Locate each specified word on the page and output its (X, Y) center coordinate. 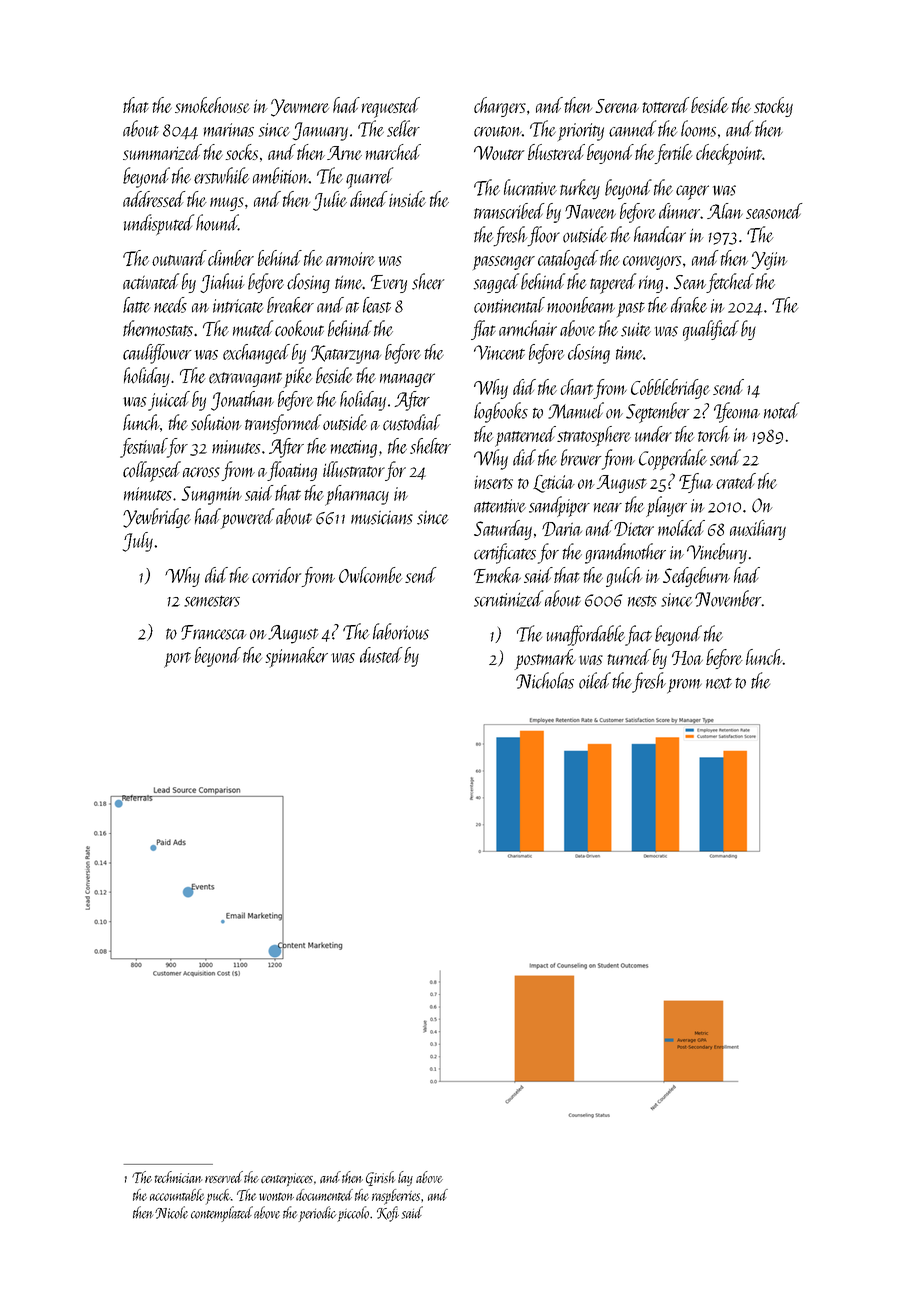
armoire (350, 259)
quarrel (369, 178)
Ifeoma (737, 412)
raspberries (396, 1197)
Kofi (388, 1214)
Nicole (171, 1212)
